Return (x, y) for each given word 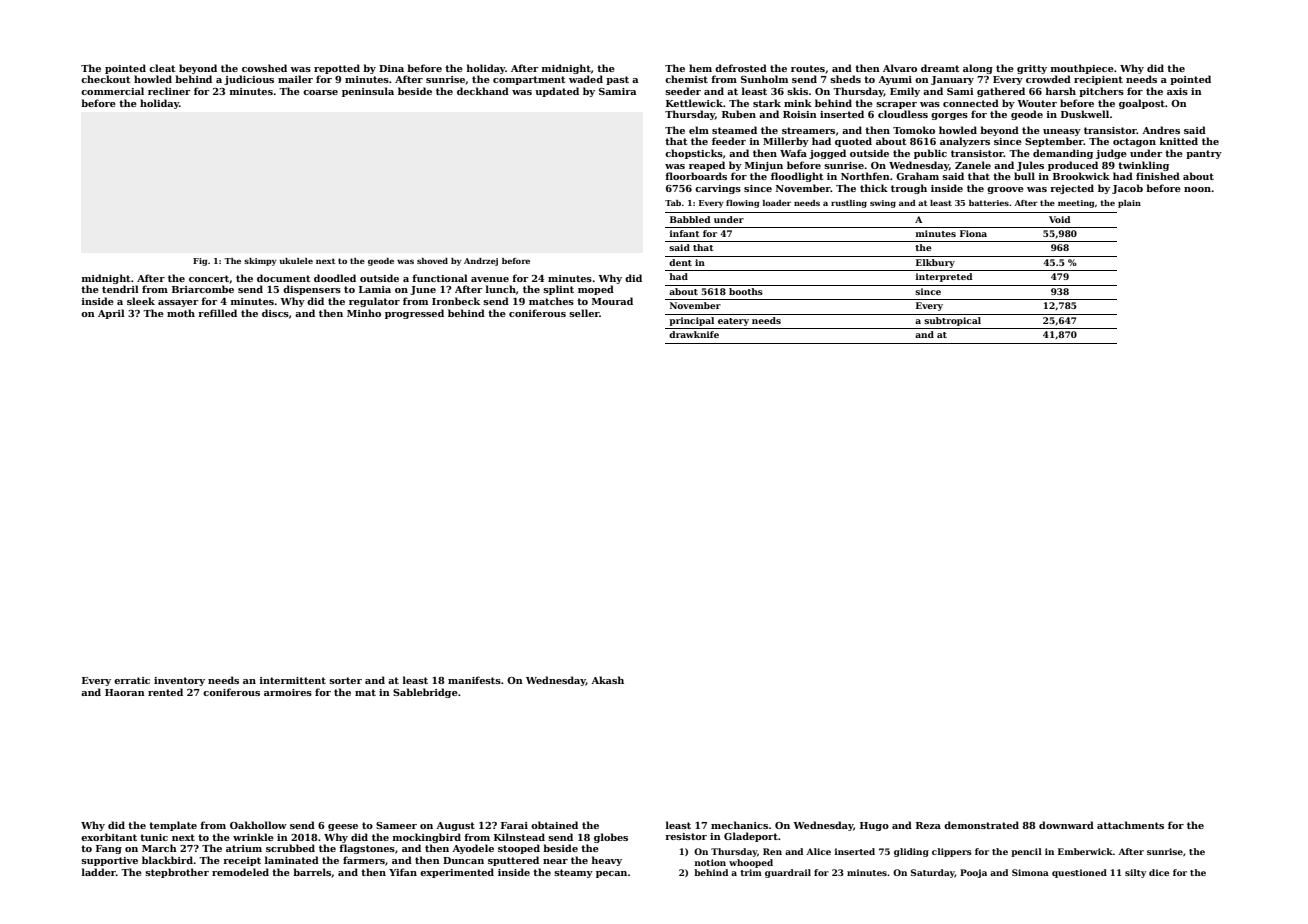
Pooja (973, 873)
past (617, 80)
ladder (99, 872)
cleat (162, 68)
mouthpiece (1082, 69)
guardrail (788, 873)
